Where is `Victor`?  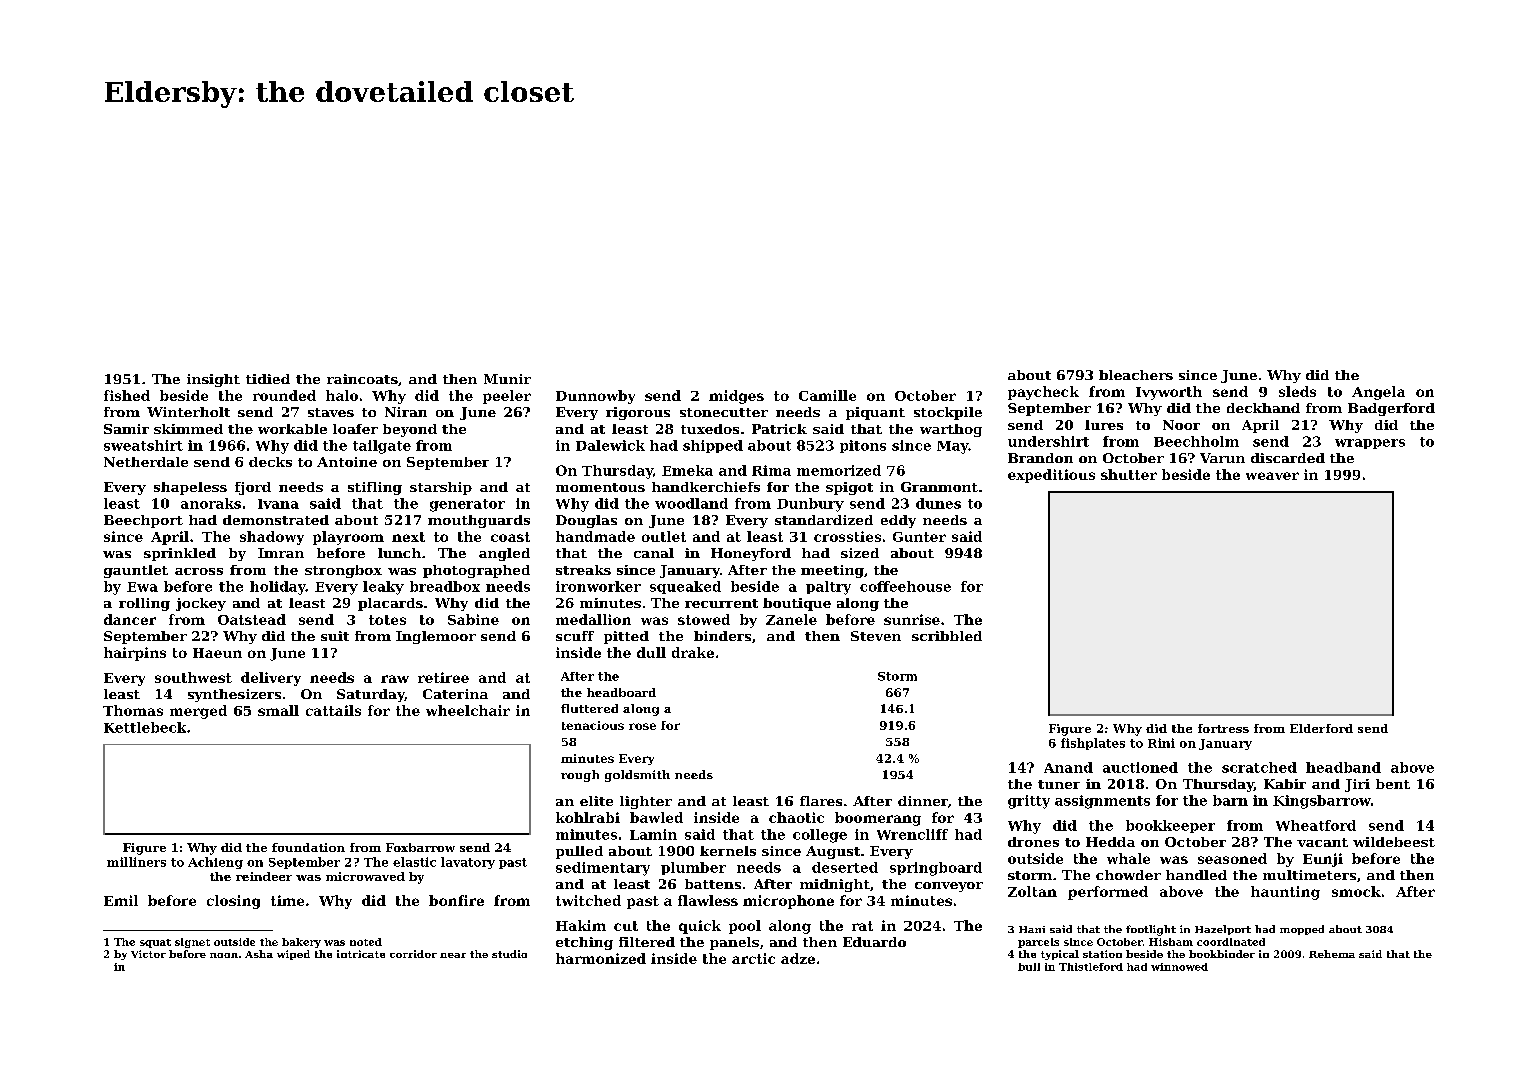
Victor is located at coordinates (148, 954).
